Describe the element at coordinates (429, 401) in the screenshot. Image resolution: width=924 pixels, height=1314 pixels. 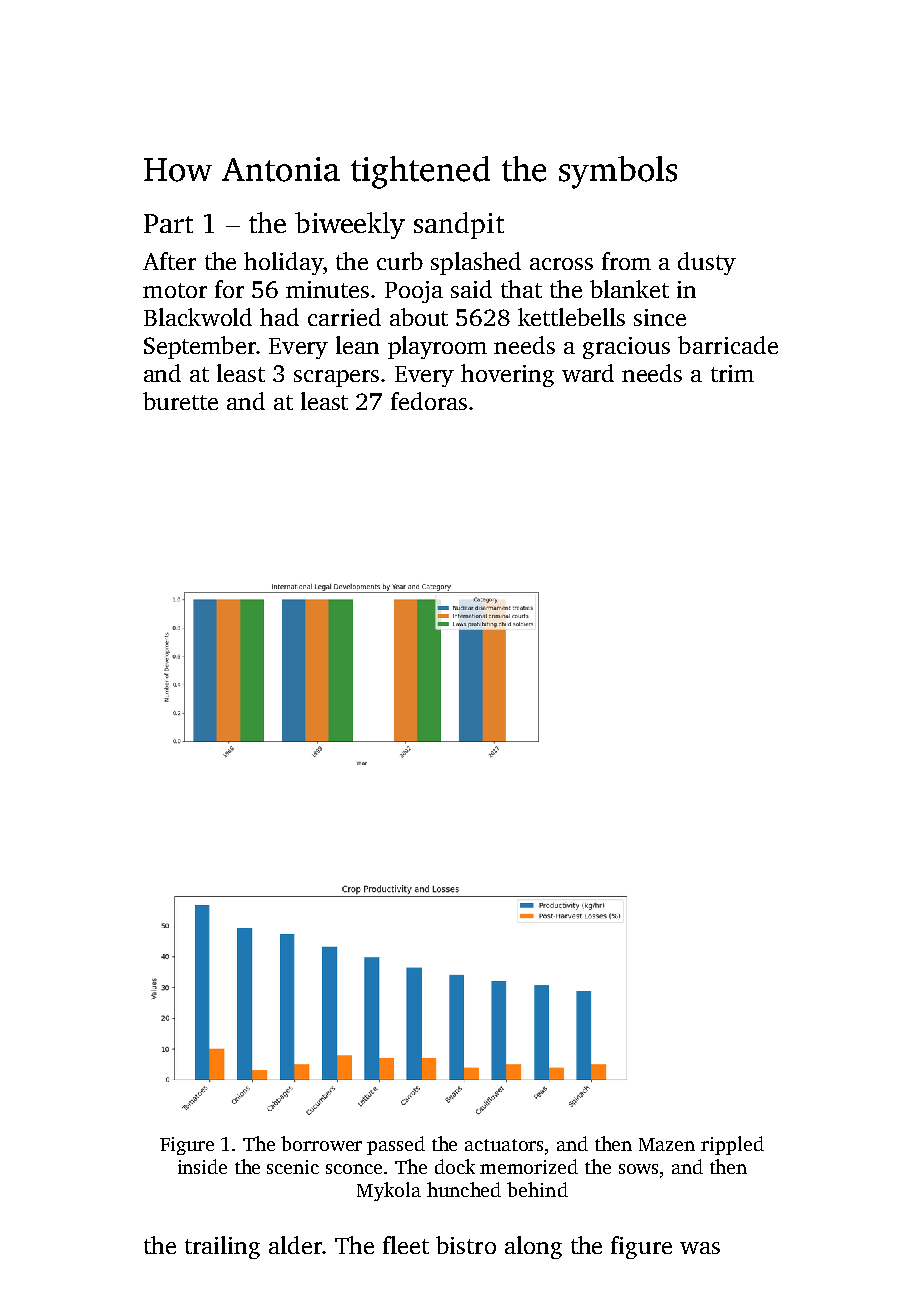
I see `fedoras` at that location.
